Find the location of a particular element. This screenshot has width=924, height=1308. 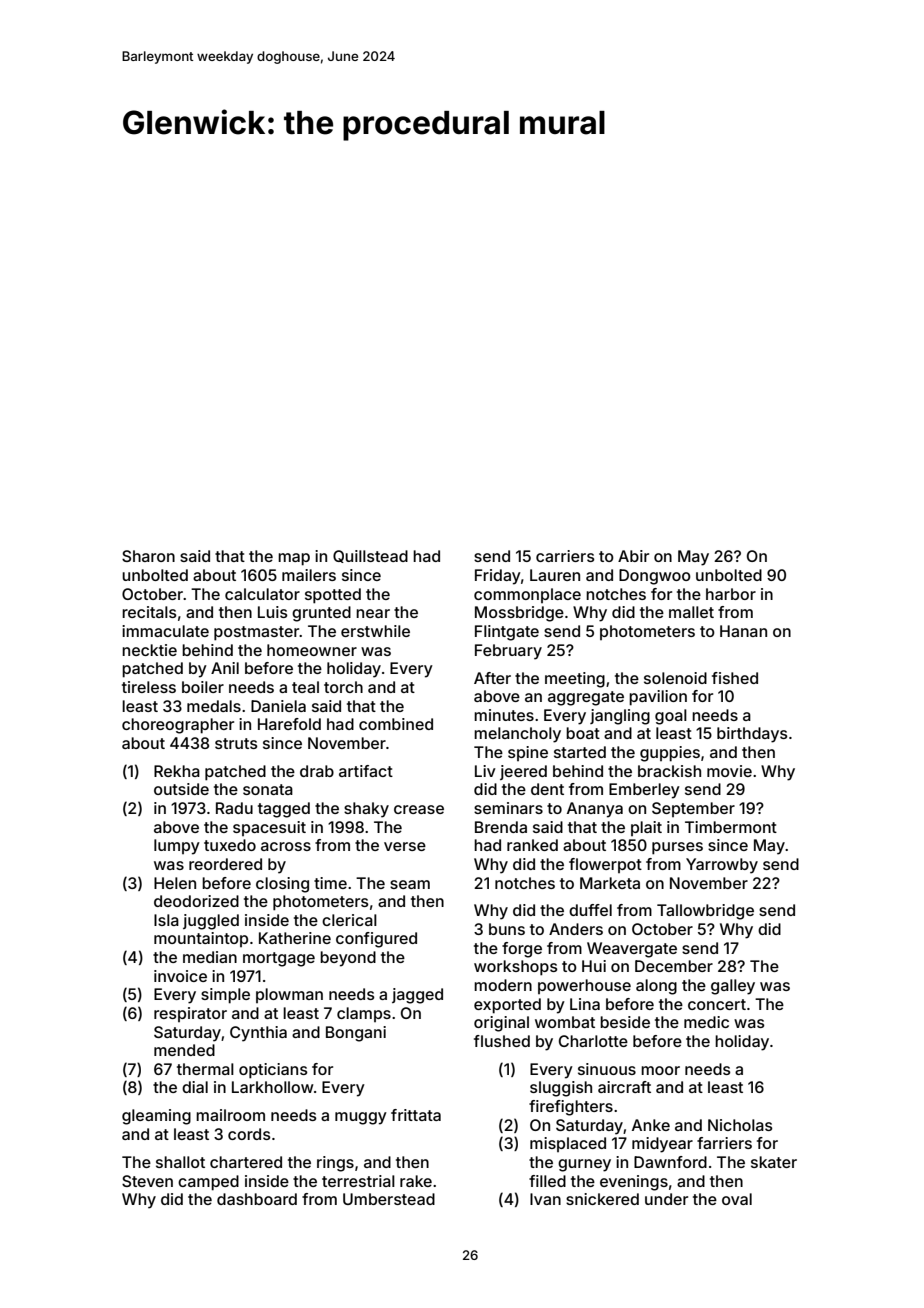

tuxedo is located at coordinates (230, 845).
